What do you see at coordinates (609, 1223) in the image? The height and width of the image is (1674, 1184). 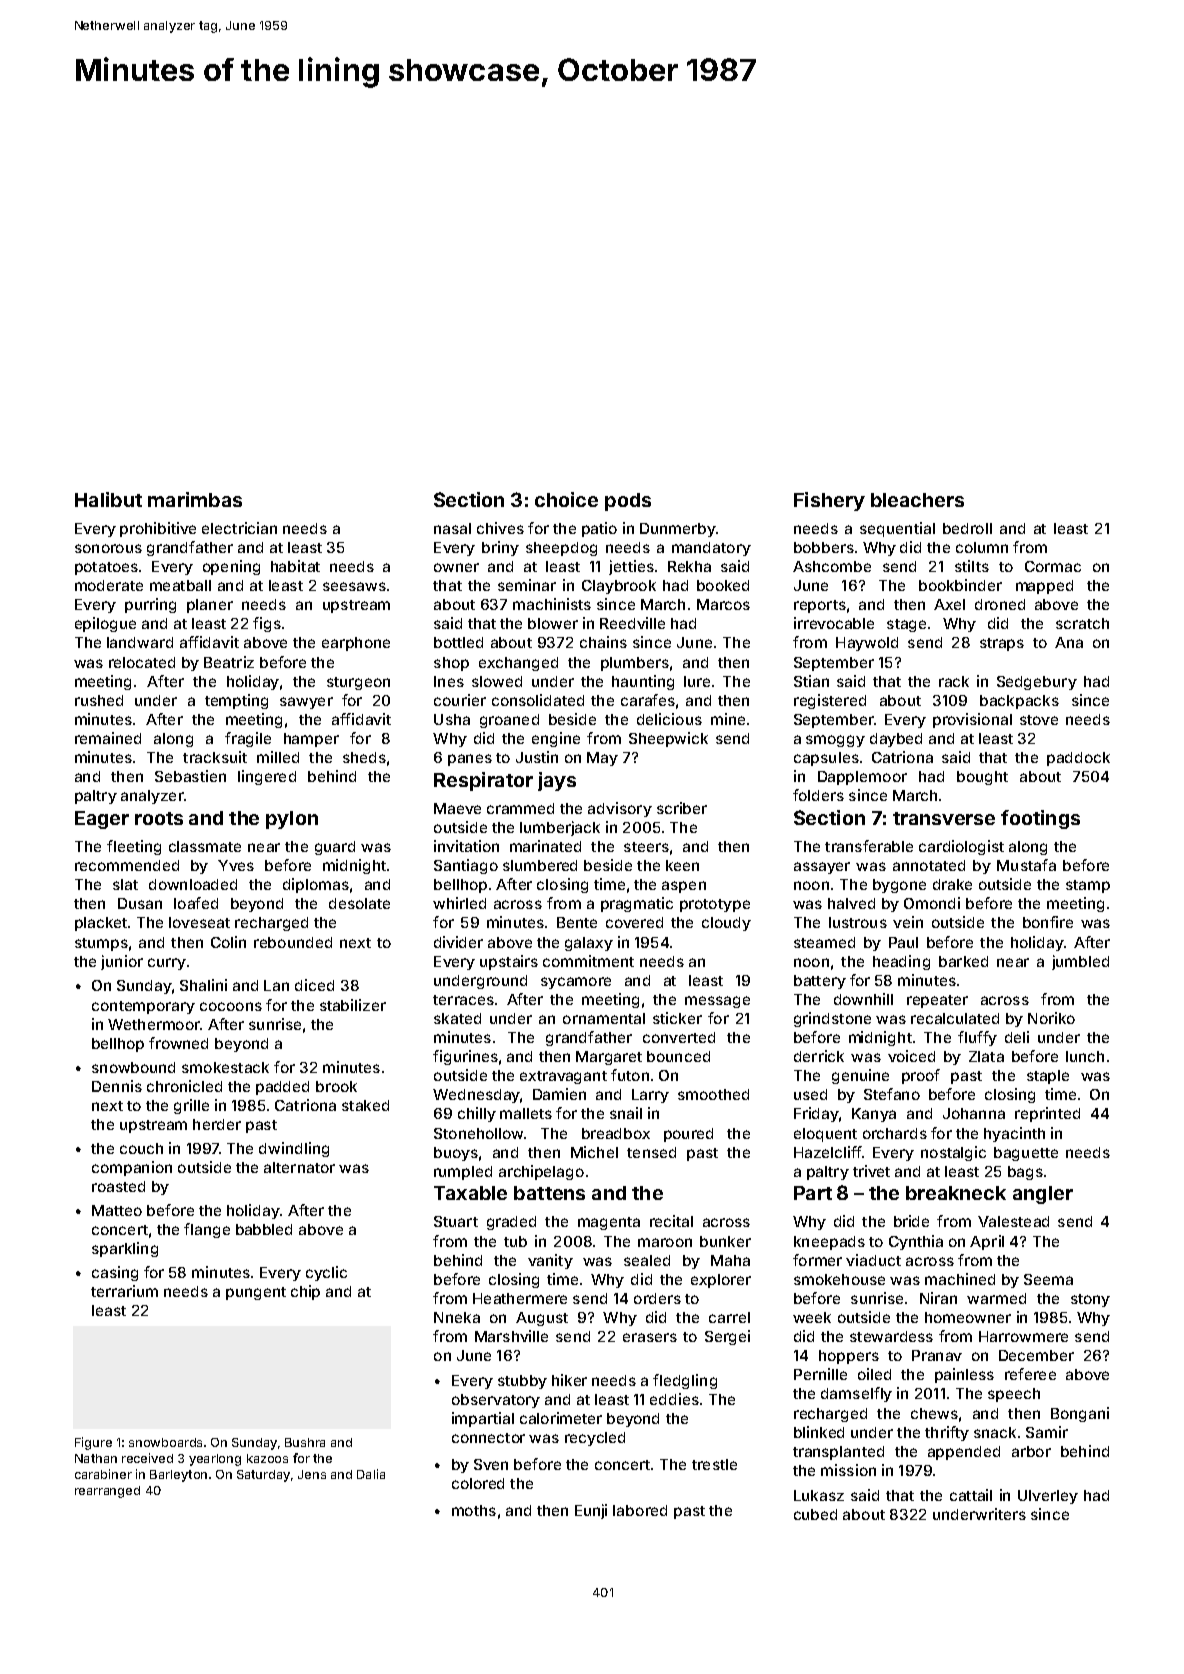 I see `magenta` at bounding box center [609, 1223].
